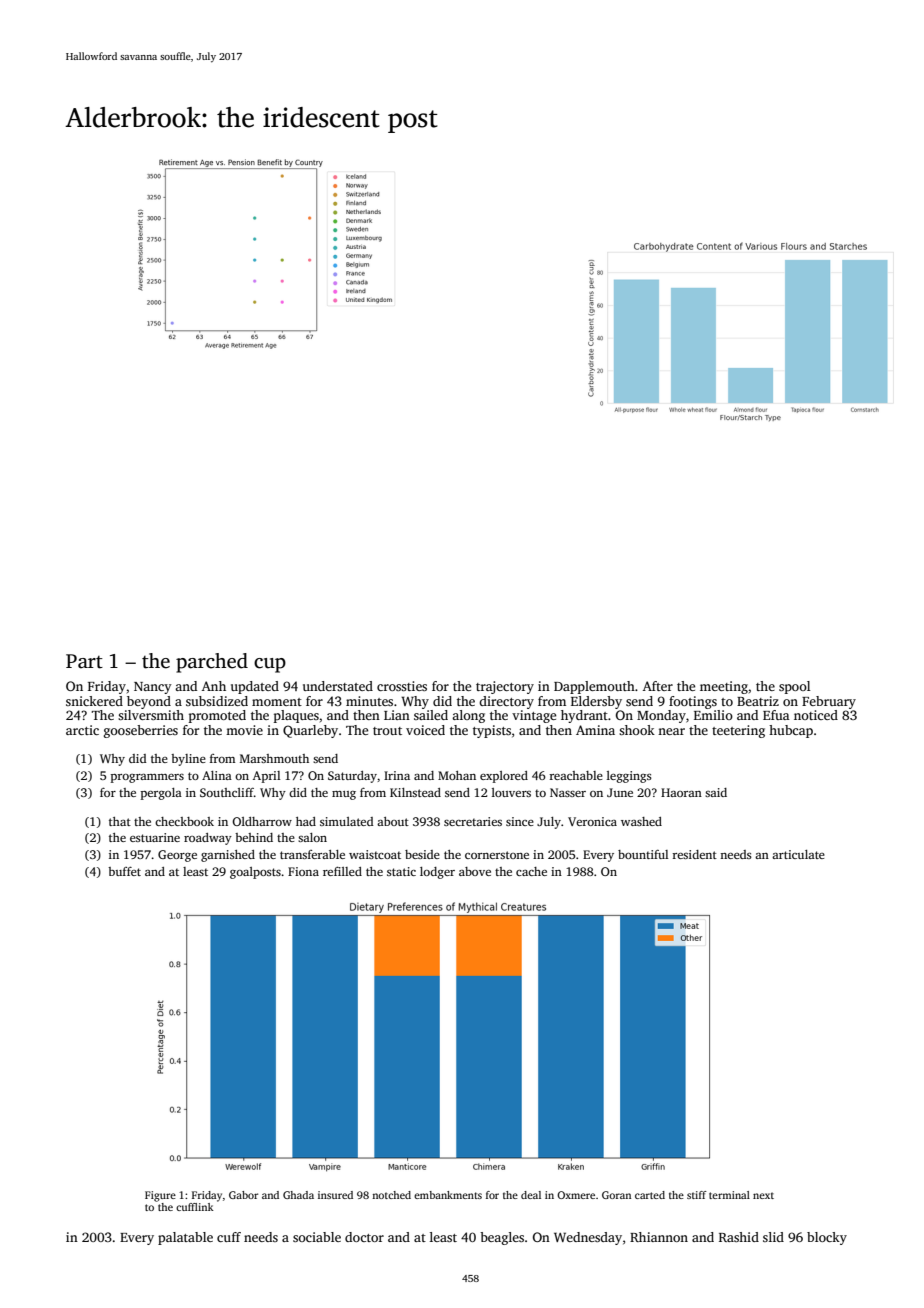 The height and width of the screenshot is (1308, 924). What do you see at coordinates (243, 1195) in the screenshot?
I see `Gabor` at bounding box center [243, 1195].
